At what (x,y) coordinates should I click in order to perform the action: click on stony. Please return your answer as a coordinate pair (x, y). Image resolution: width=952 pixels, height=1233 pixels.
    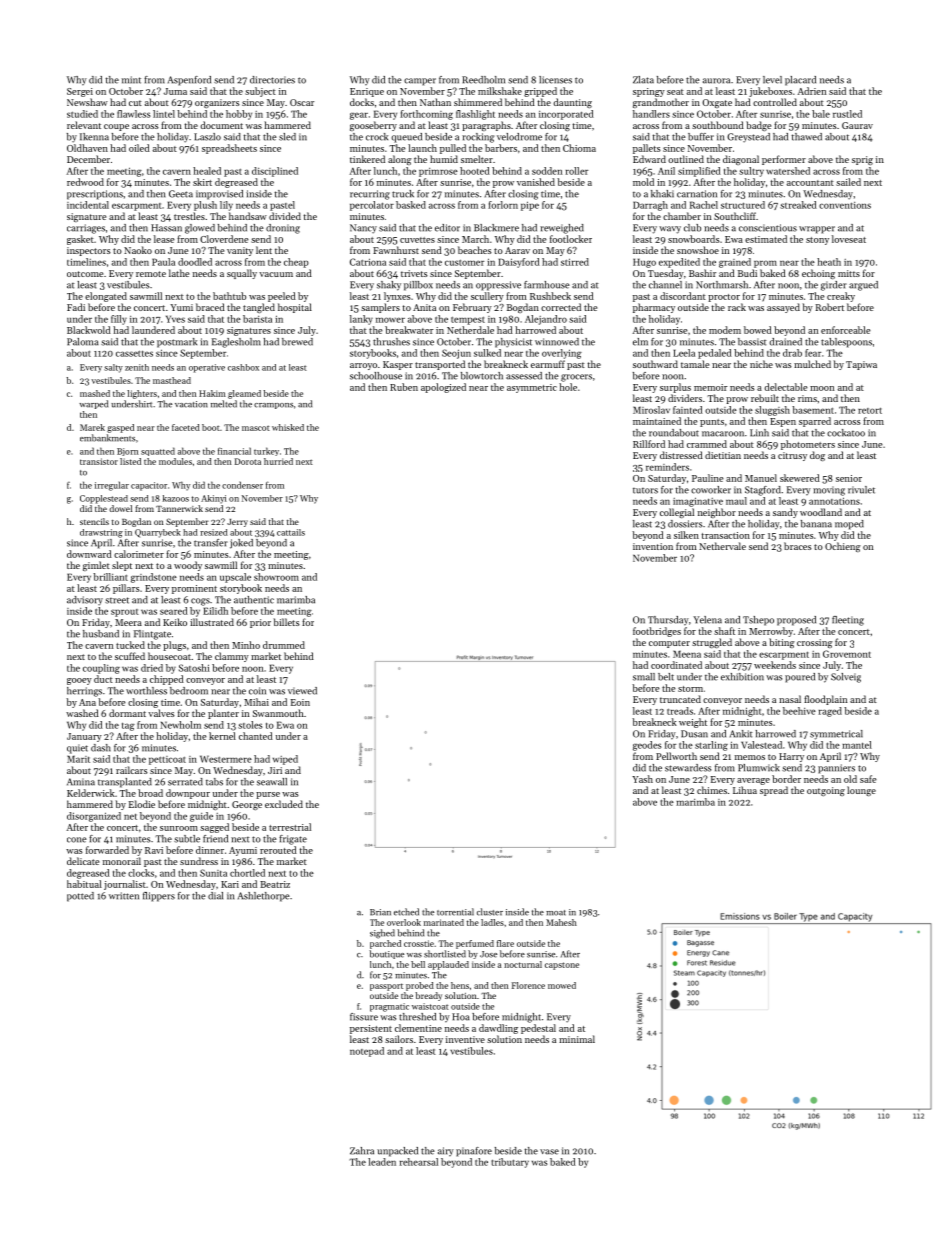
    Looking at the image, I should click on (817, 241).
